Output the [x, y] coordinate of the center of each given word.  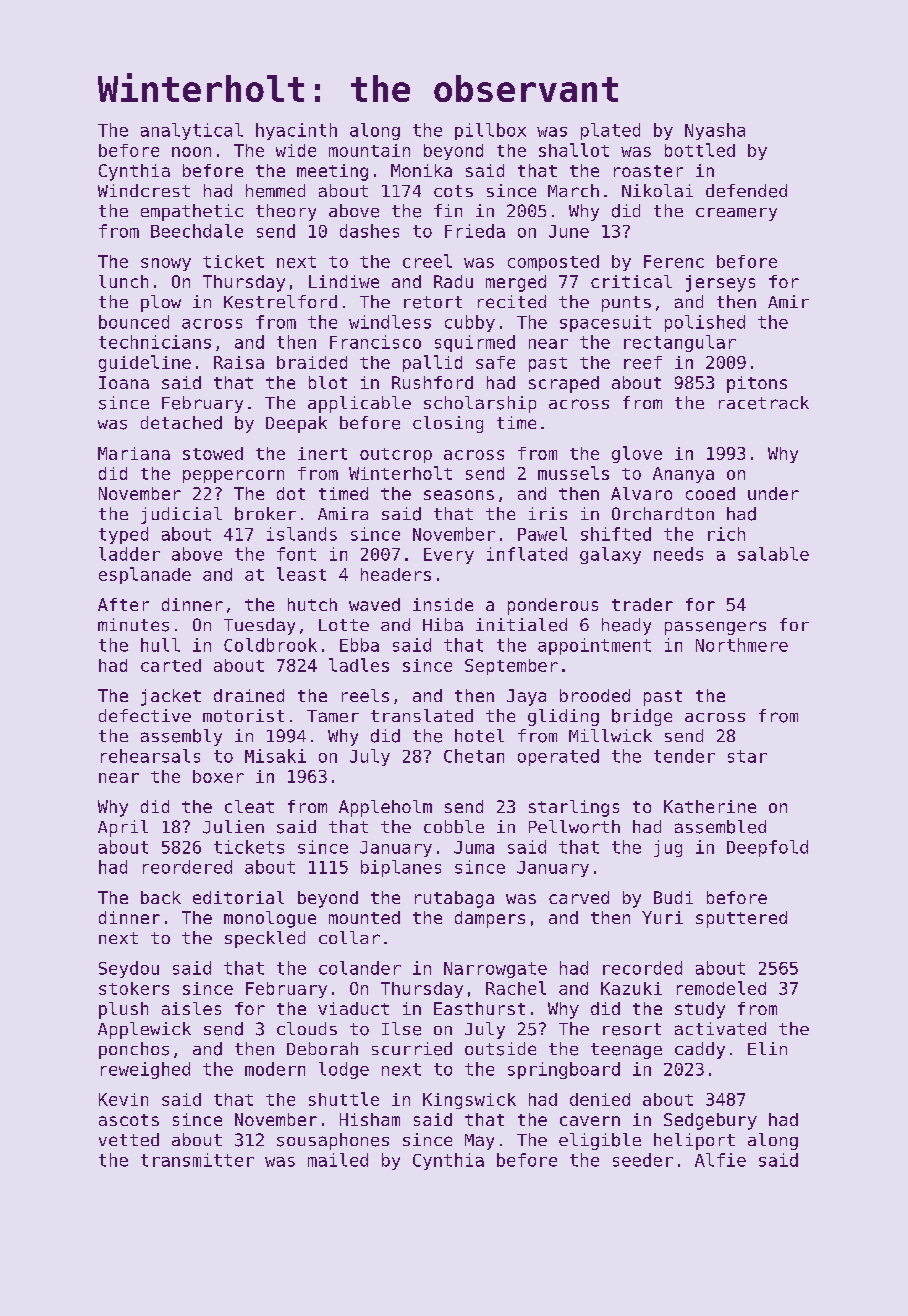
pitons [757, 384]
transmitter [197, 1160]
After [123, 604]
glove [637, 454]
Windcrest [144, 190]
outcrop [396, 455]
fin [448, 210]
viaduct [353, 1008]
